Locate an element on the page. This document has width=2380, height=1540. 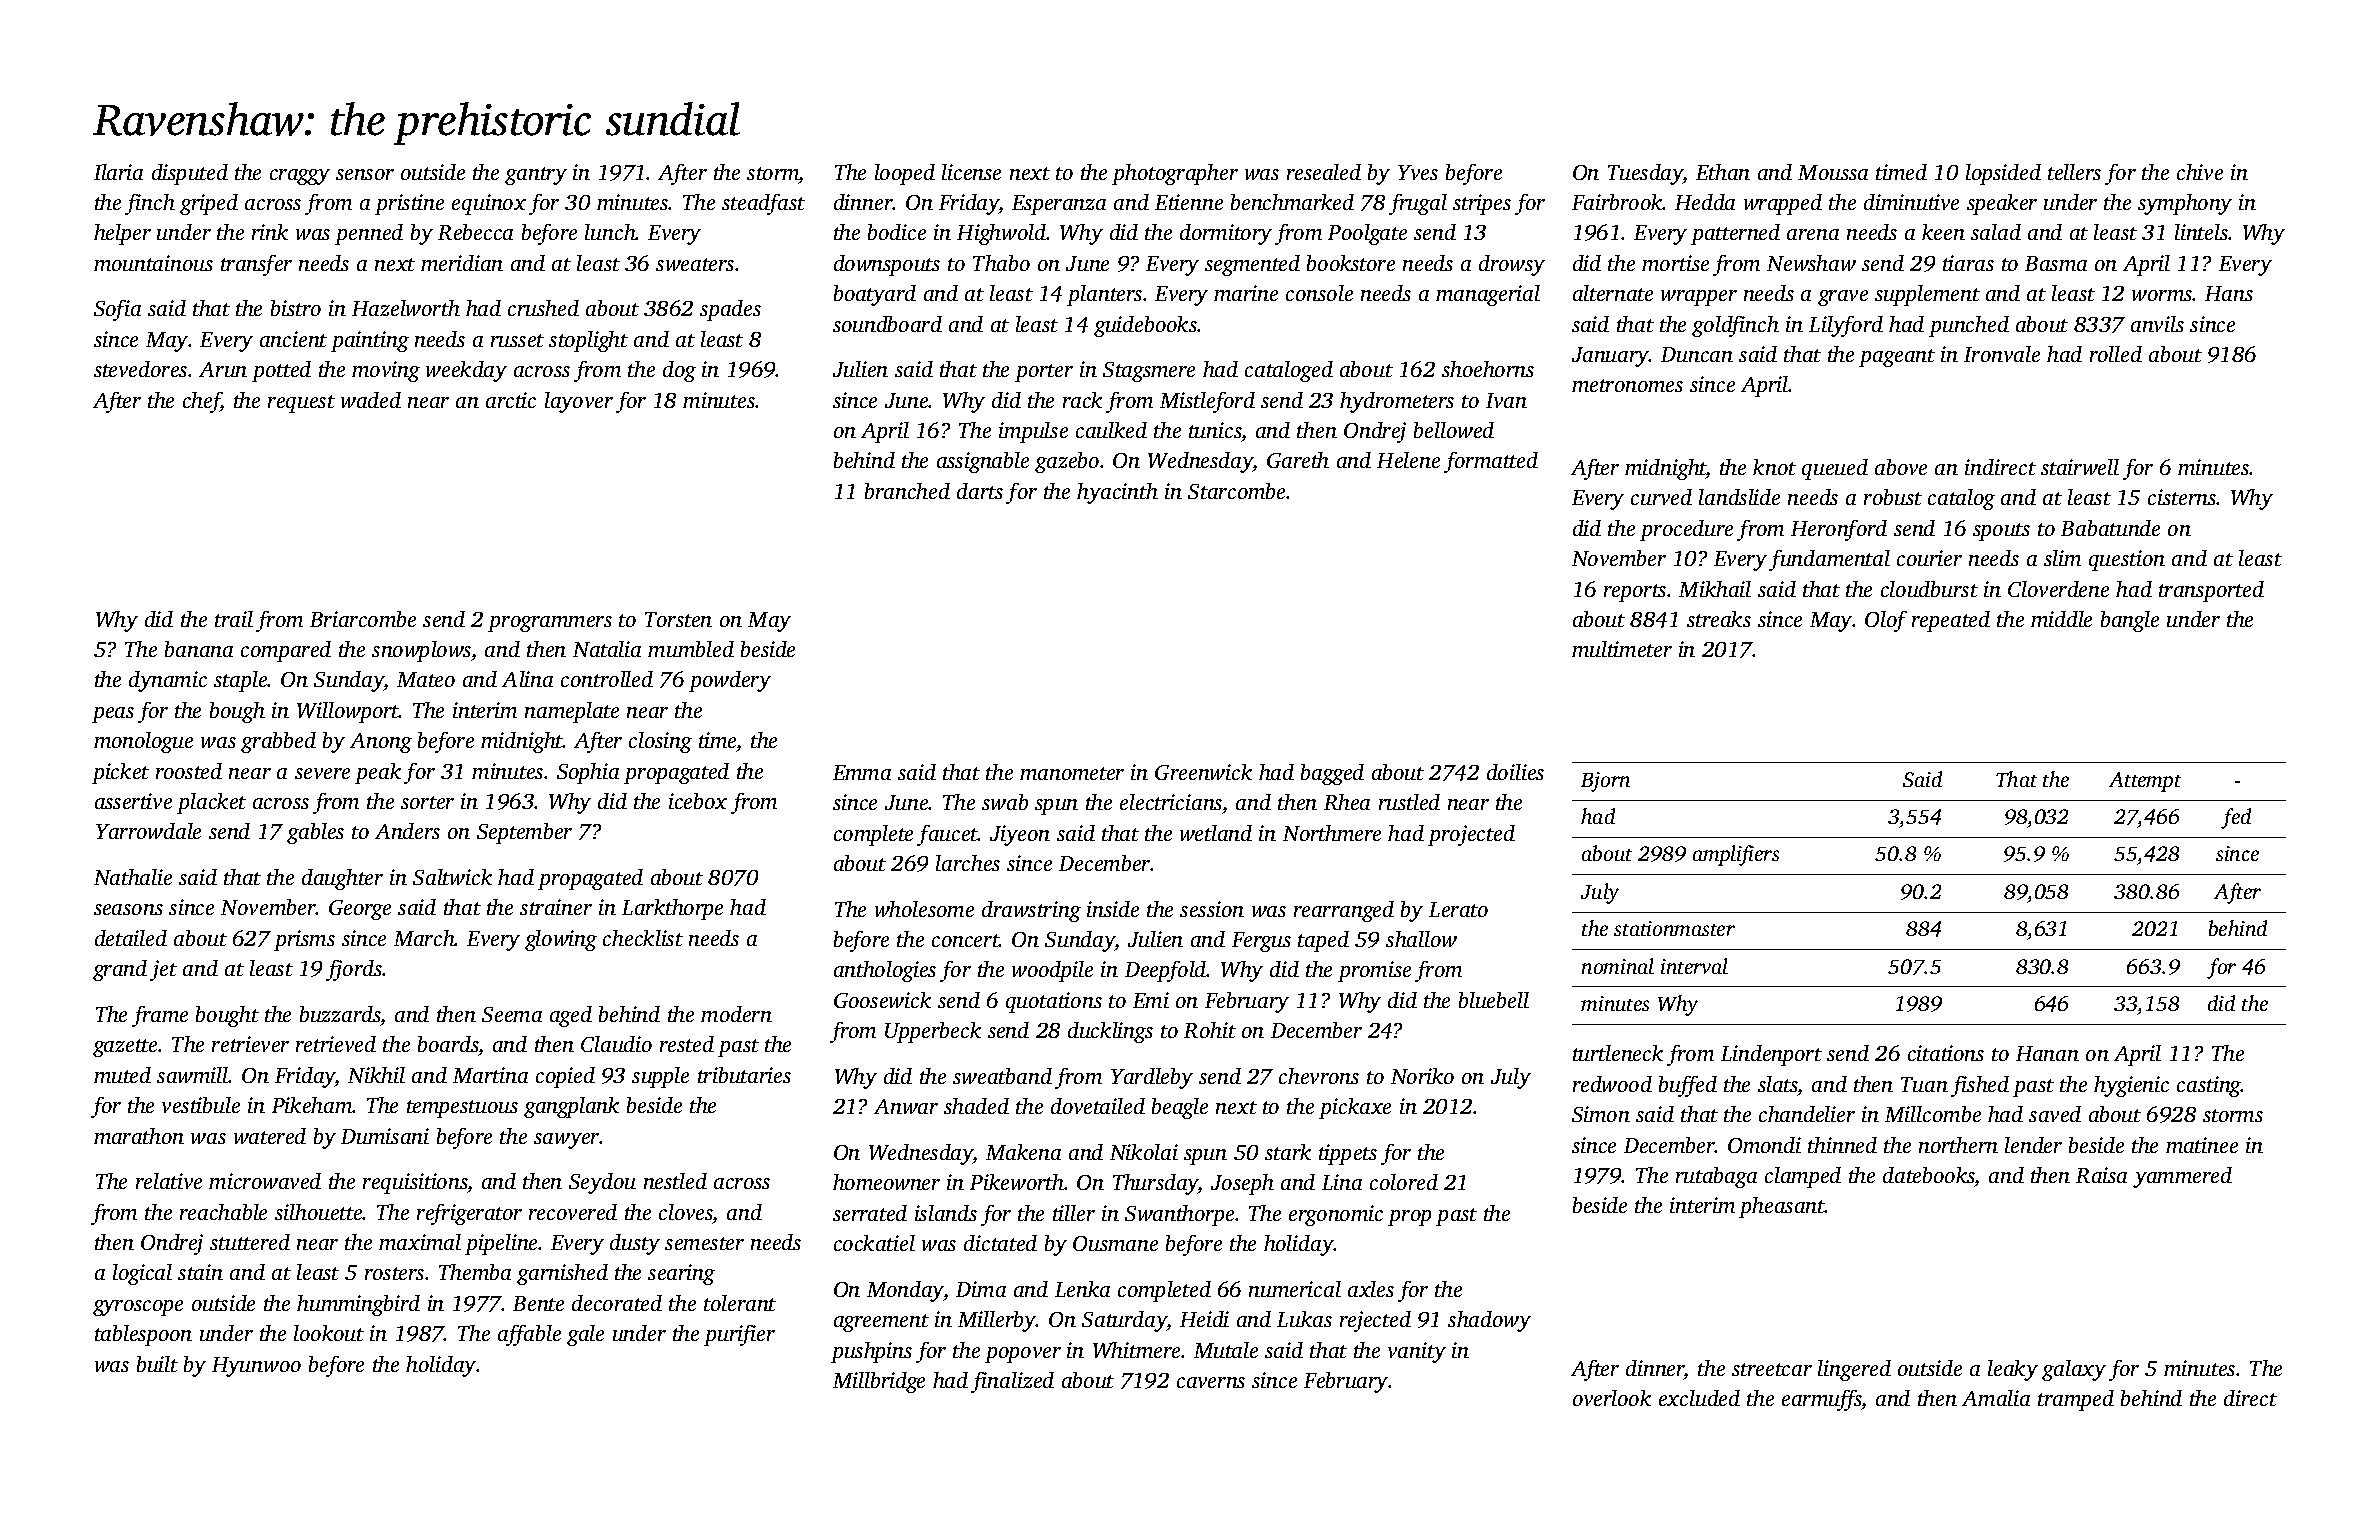
cloudburst is located at coordinates (1929, 589).
